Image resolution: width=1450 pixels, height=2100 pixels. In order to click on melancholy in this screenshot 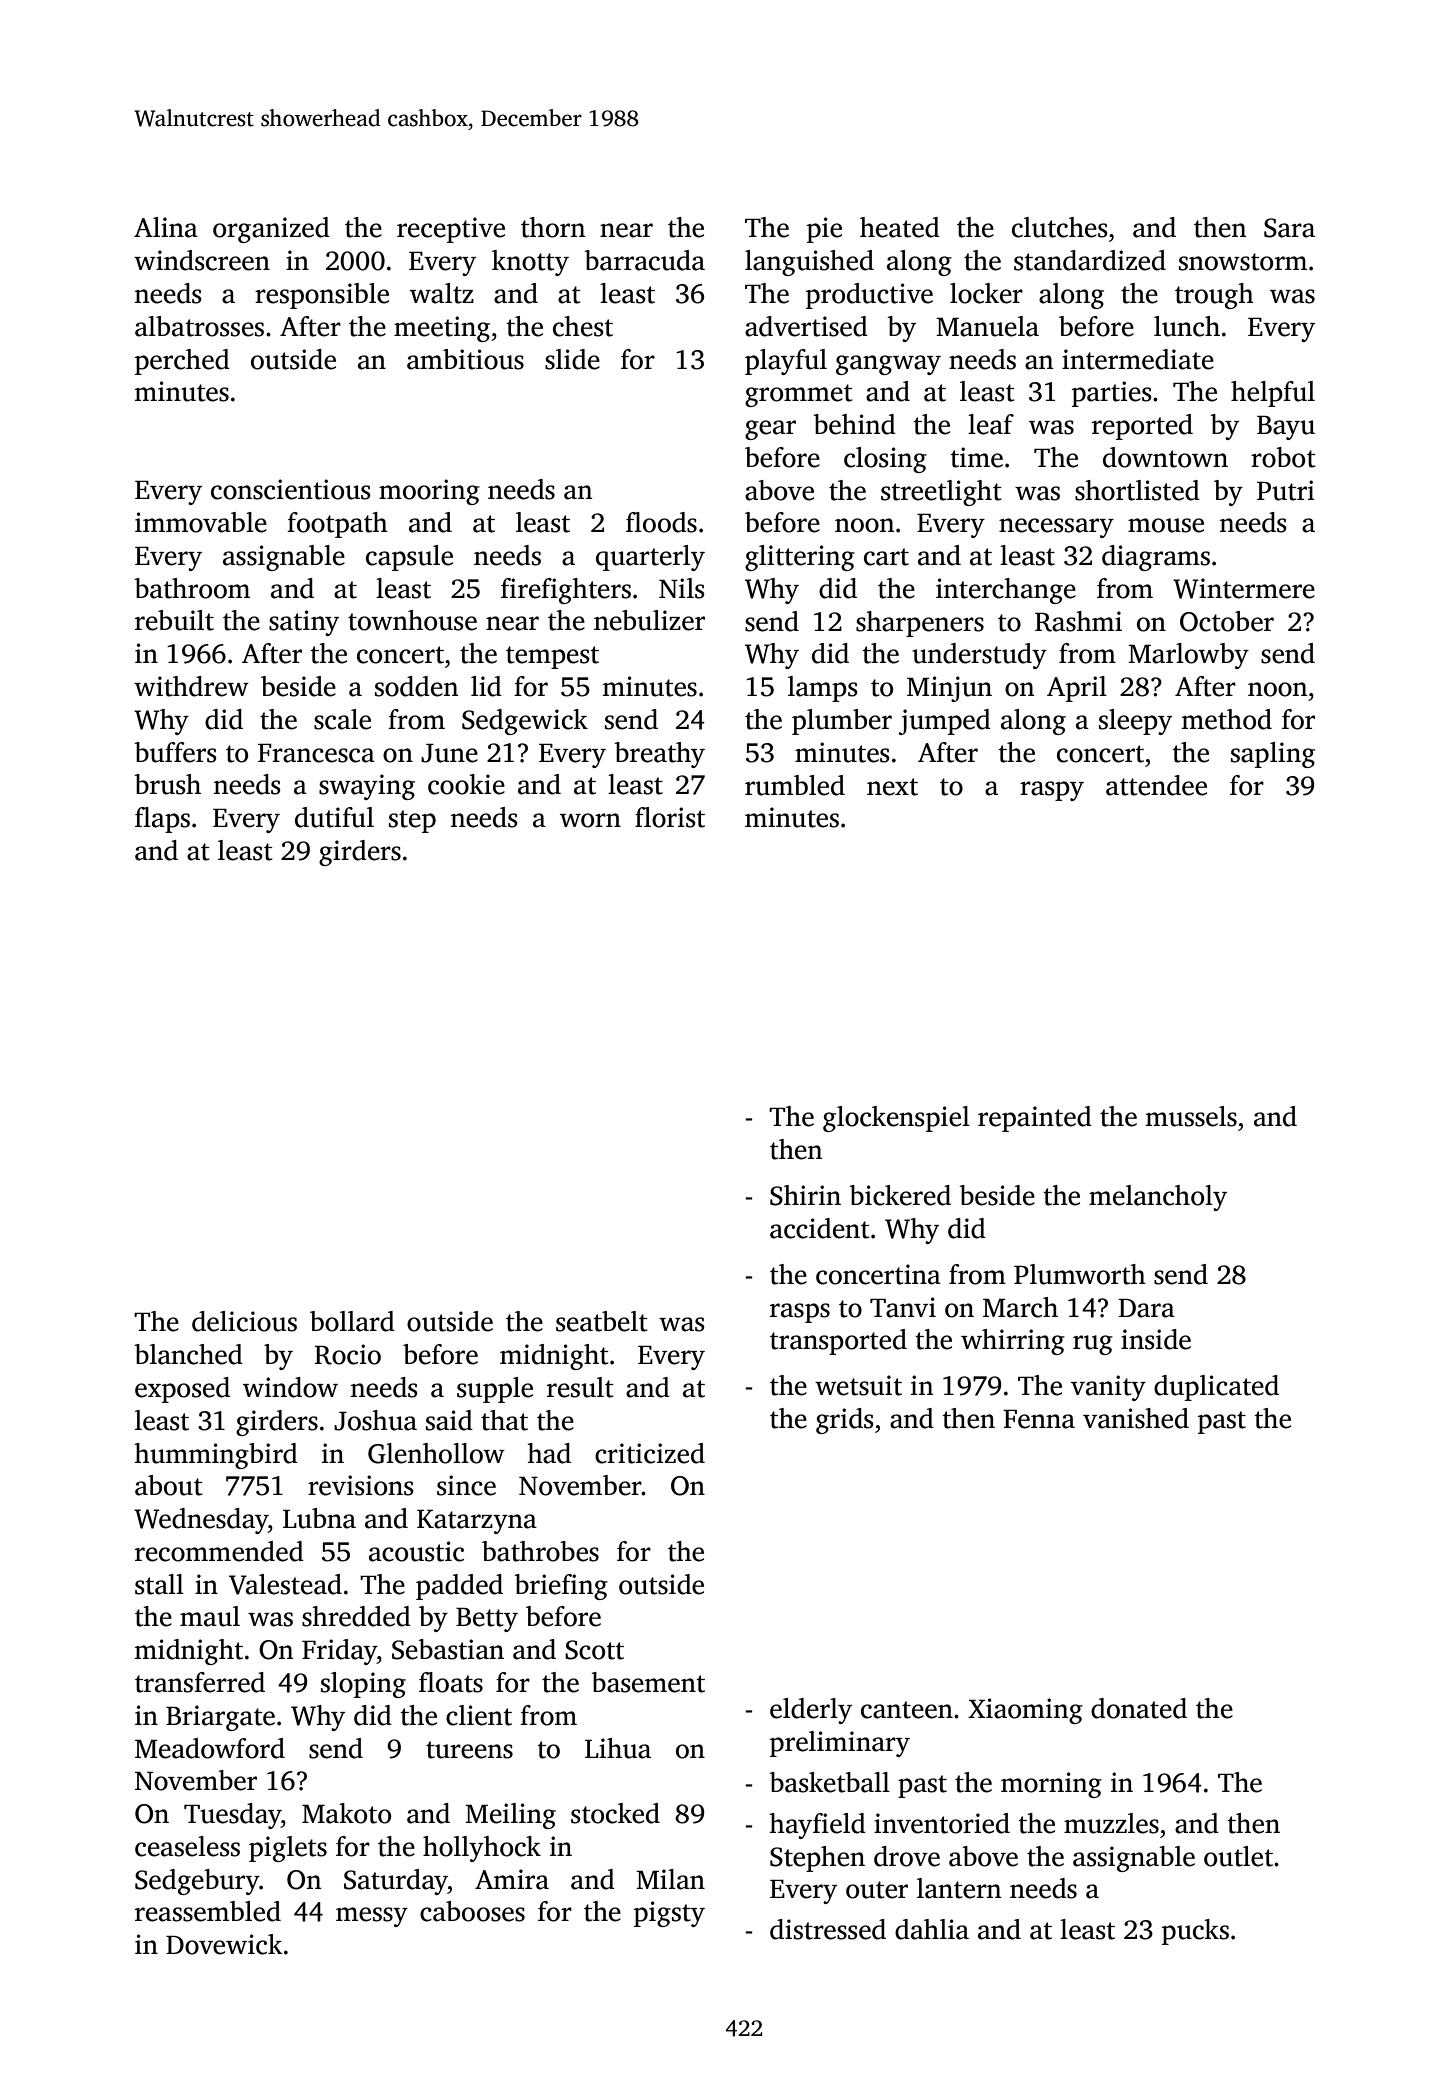, I will do `click(1158, 1198)`.
